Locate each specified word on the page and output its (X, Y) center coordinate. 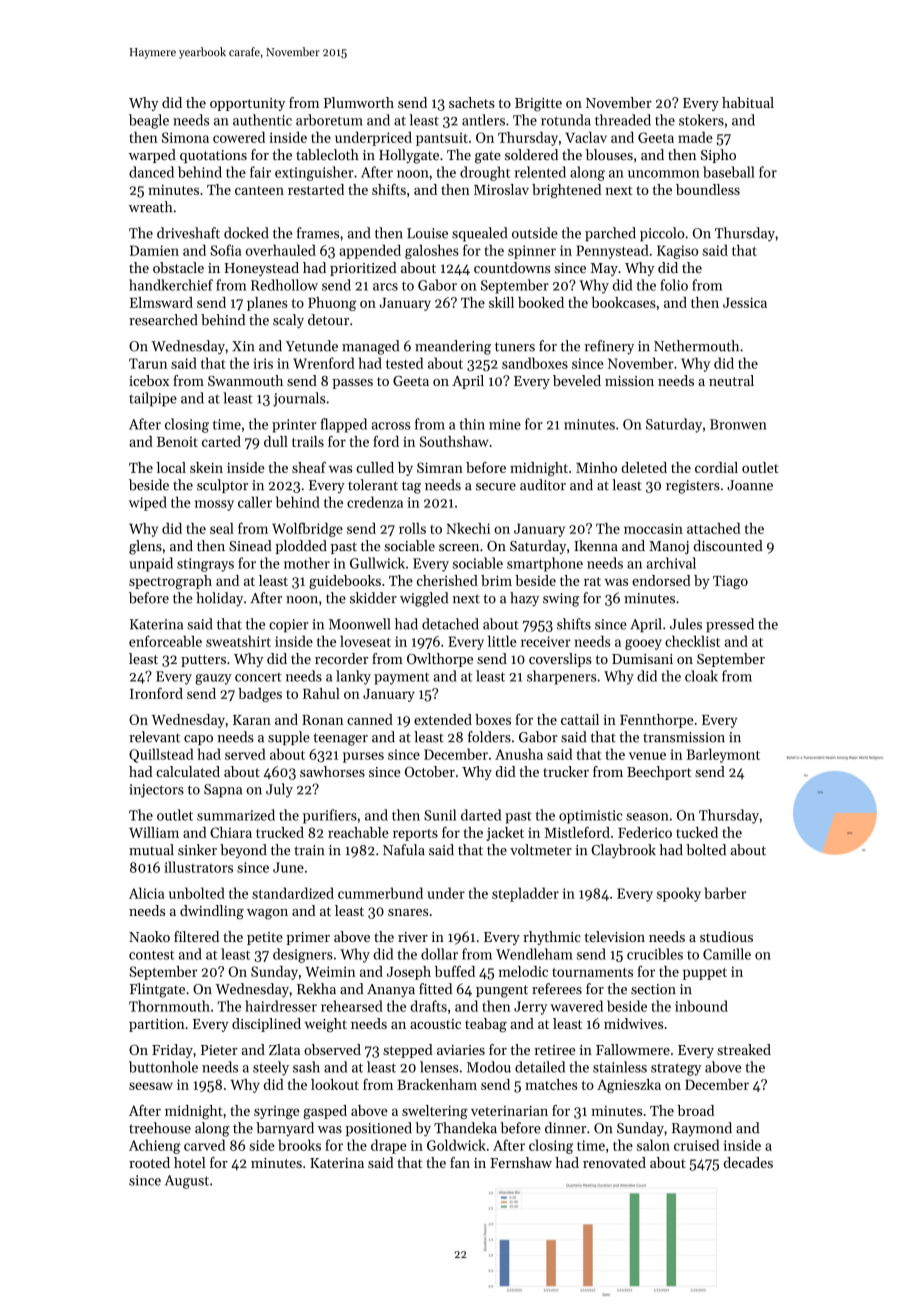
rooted (149, 1162)
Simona (185, 137)
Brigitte (538, 105)
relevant (154, 737)
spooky (679, 894)
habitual (748, 102)
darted (481, 815)
